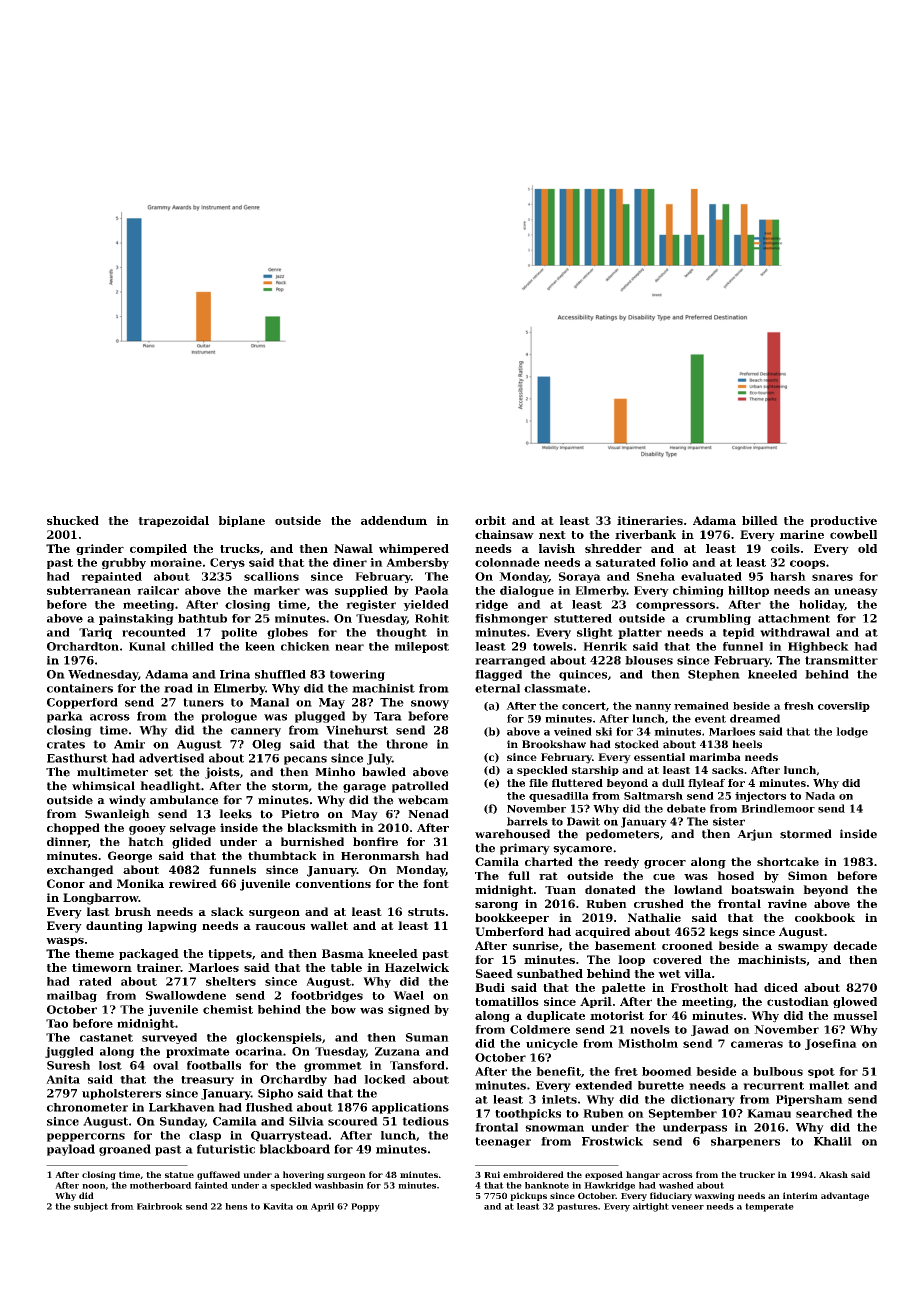  Describe the element at coordinates (146, 841) in the image. I see `hatch` at that location.
